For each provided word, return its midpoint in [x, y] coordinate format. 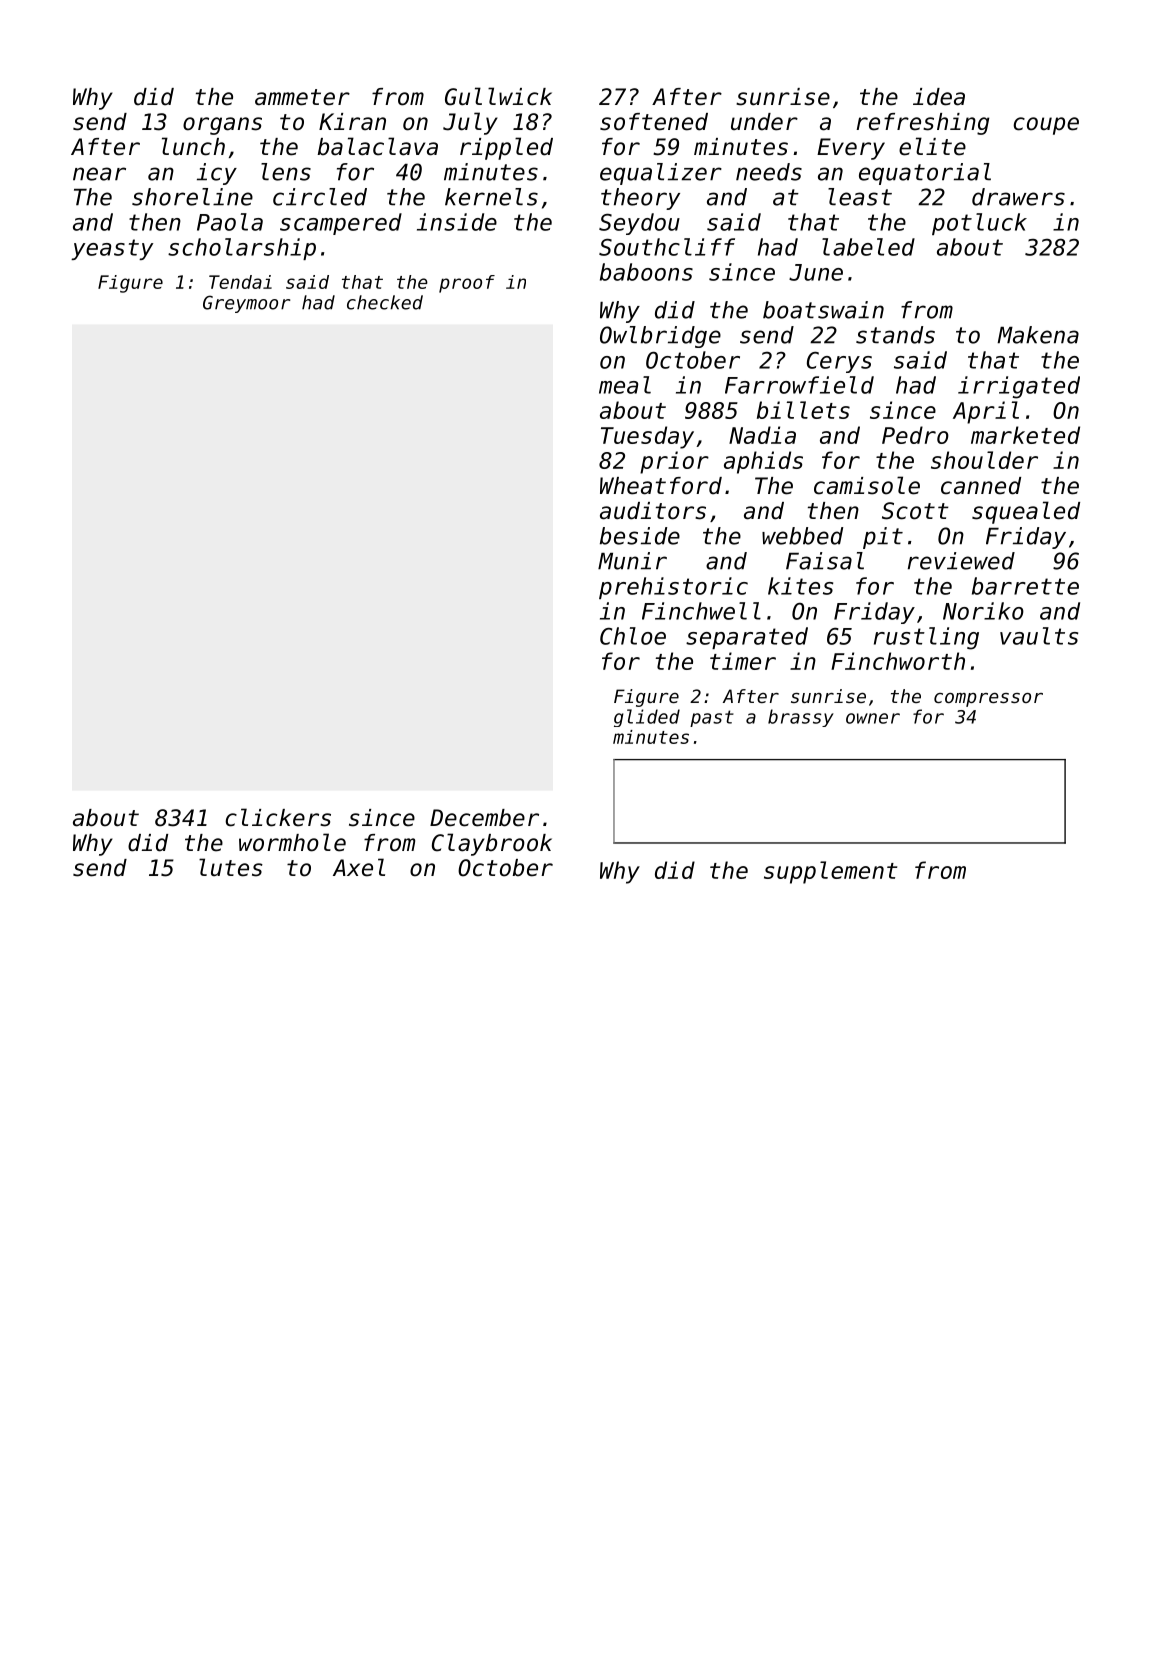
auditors [653, 511]
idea [939, 97]
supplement [830, 872]
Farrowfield [799, 385]
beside [640, 536]
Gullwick [498, 96]
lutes [231, 867]
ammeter [302, 97]
